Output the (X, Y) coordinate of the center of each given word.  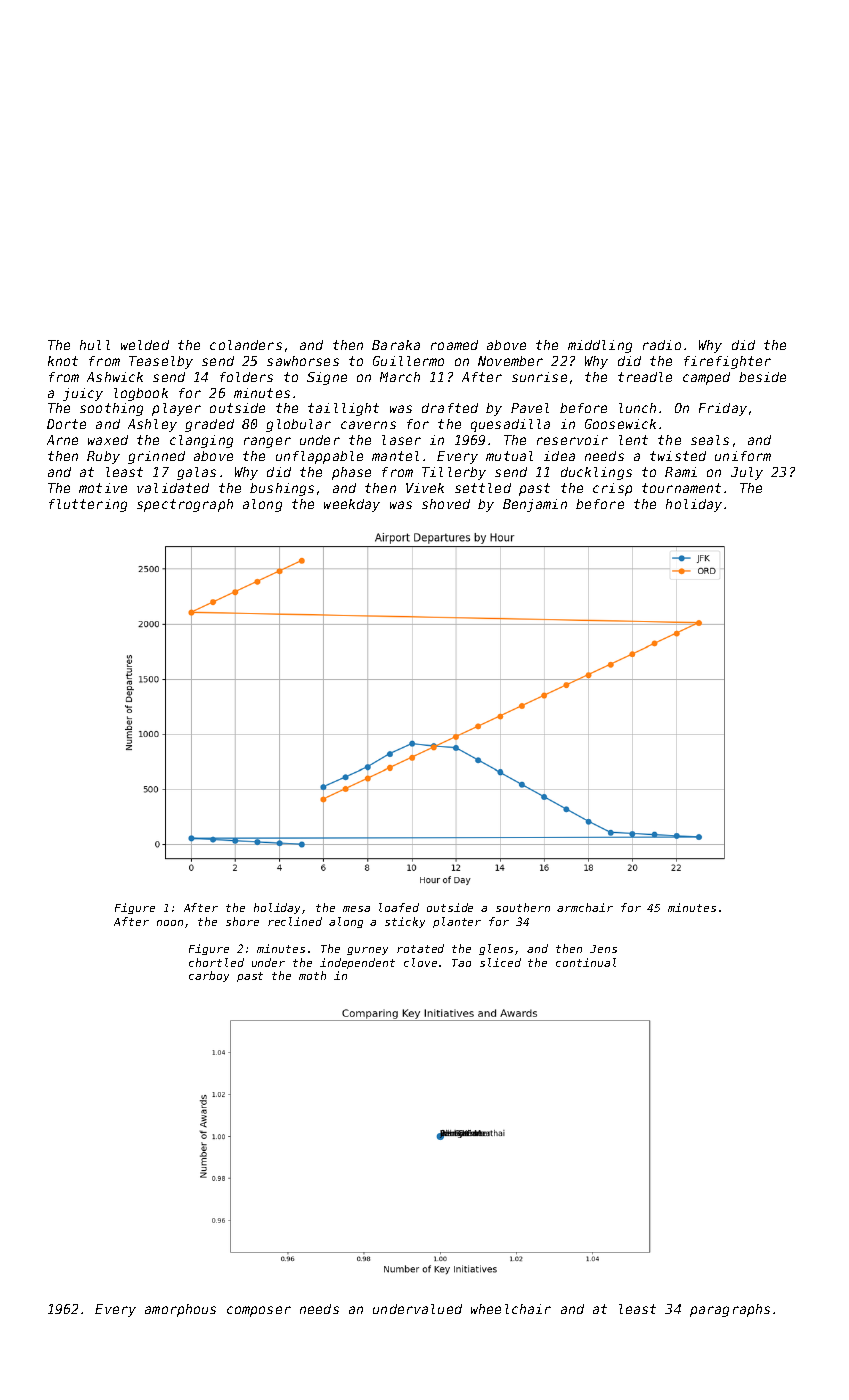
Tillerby (454, 473)
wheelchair (511, 1309)
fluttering (88, 505)
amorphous (180, 1310)
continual (586, 962)
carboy (209, 976)
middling (600, 346)
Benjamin (535, 505)
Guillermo (408, 361)
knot (63, 361)
